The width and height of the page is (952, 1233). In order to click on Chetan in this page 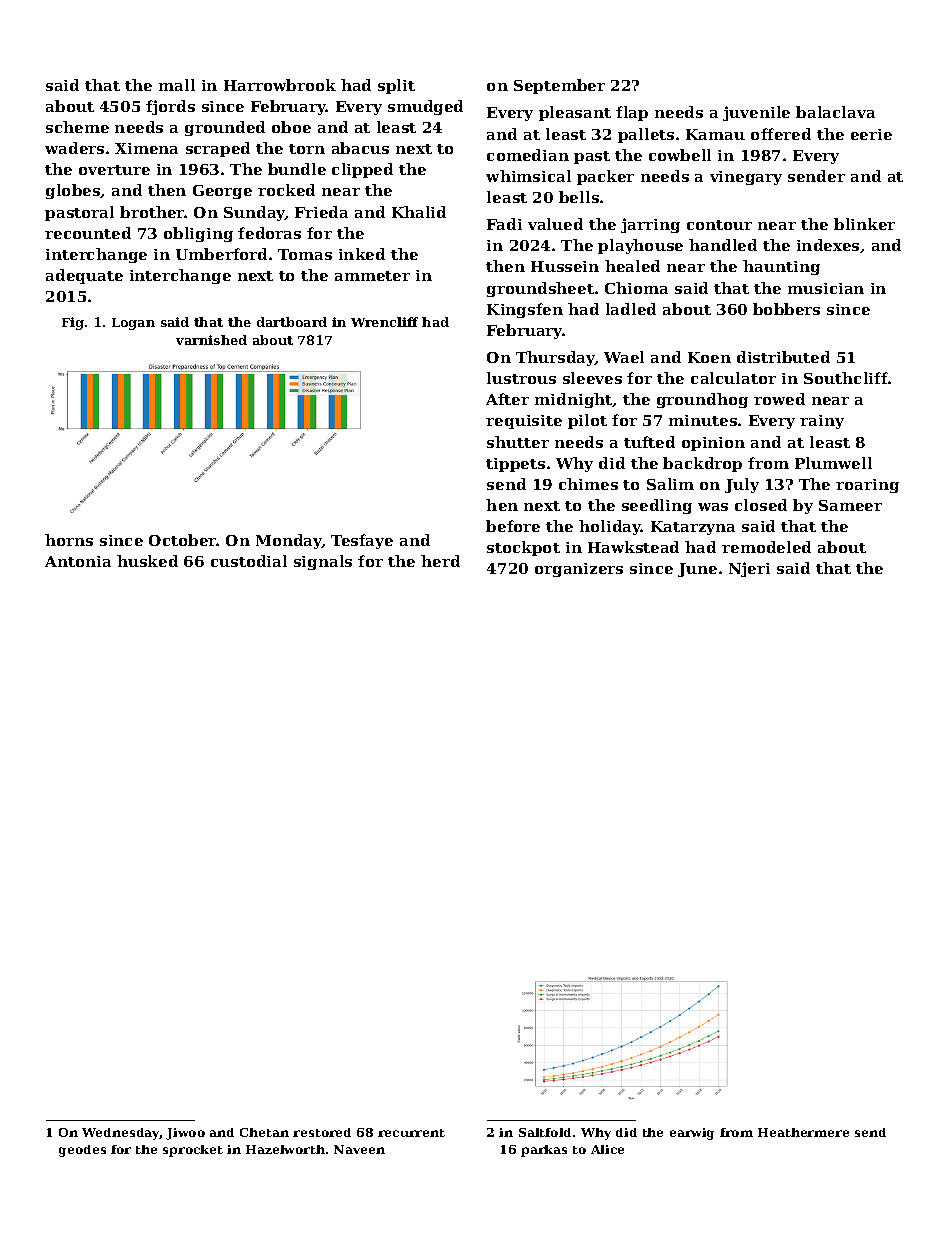, I will do `click(264, 1132)`.
